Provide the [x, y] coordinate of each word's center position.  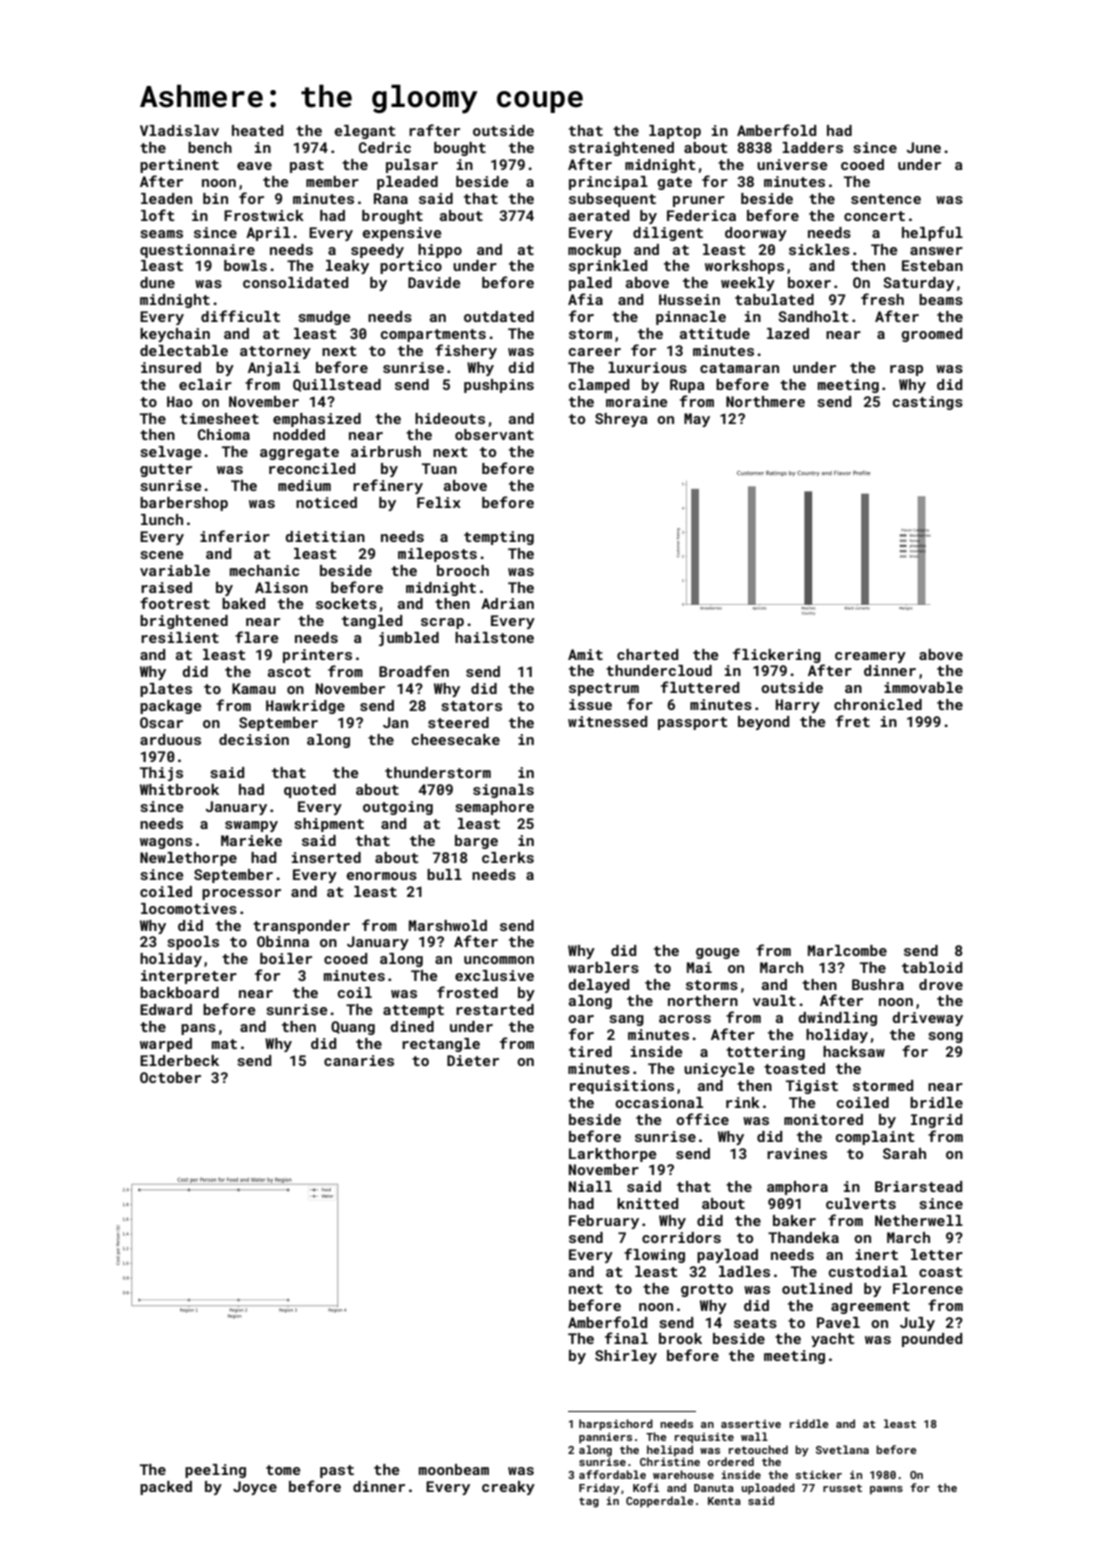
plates [166, 690]
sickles [819, 249]
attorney [275, 352]
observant [494, 434]
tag [589, 1502]
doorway [756, 234]
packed [166, 1488]
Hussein [689, 299]
